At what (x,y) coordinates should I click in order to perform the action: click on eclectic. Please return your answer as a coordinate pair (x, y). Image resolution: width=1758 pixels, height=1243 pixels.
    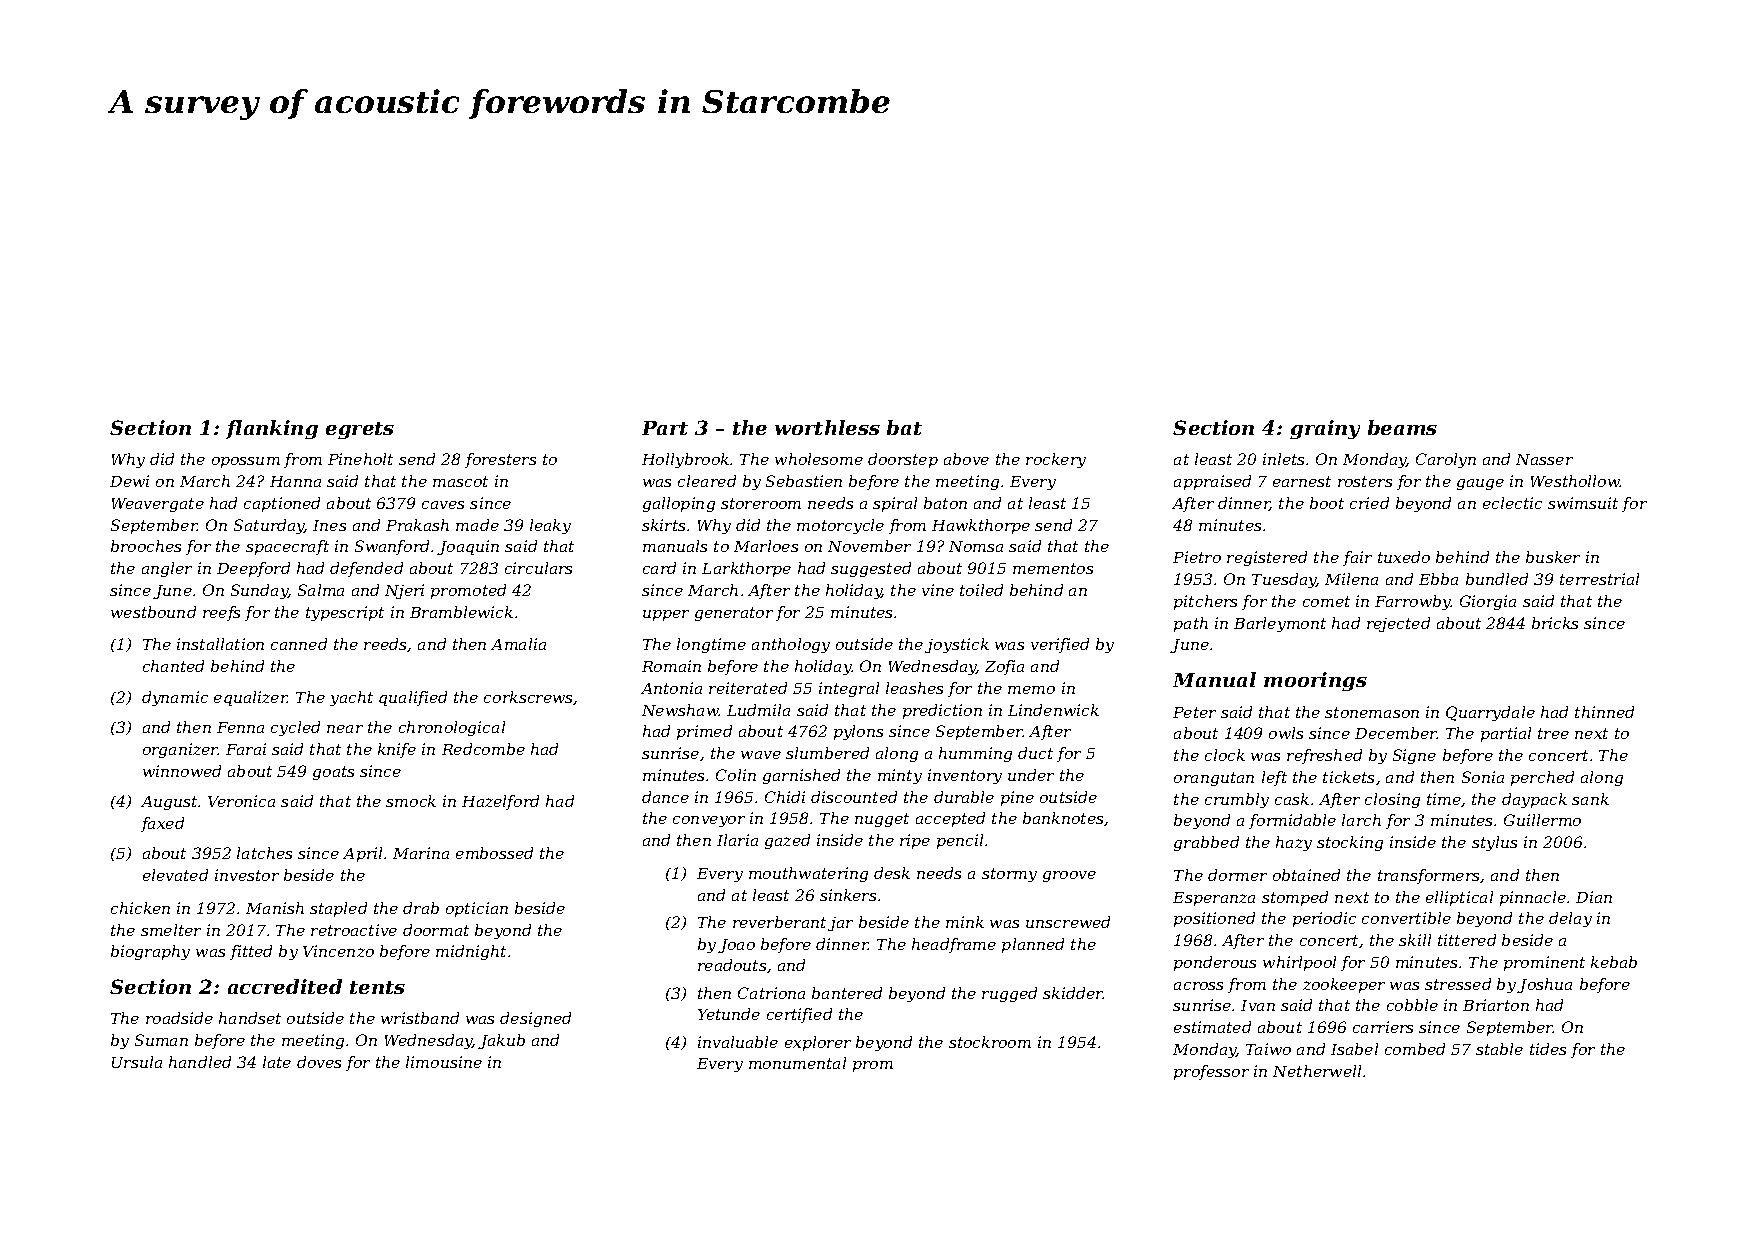
    Looking at the image, I should click on (1512, 503).
